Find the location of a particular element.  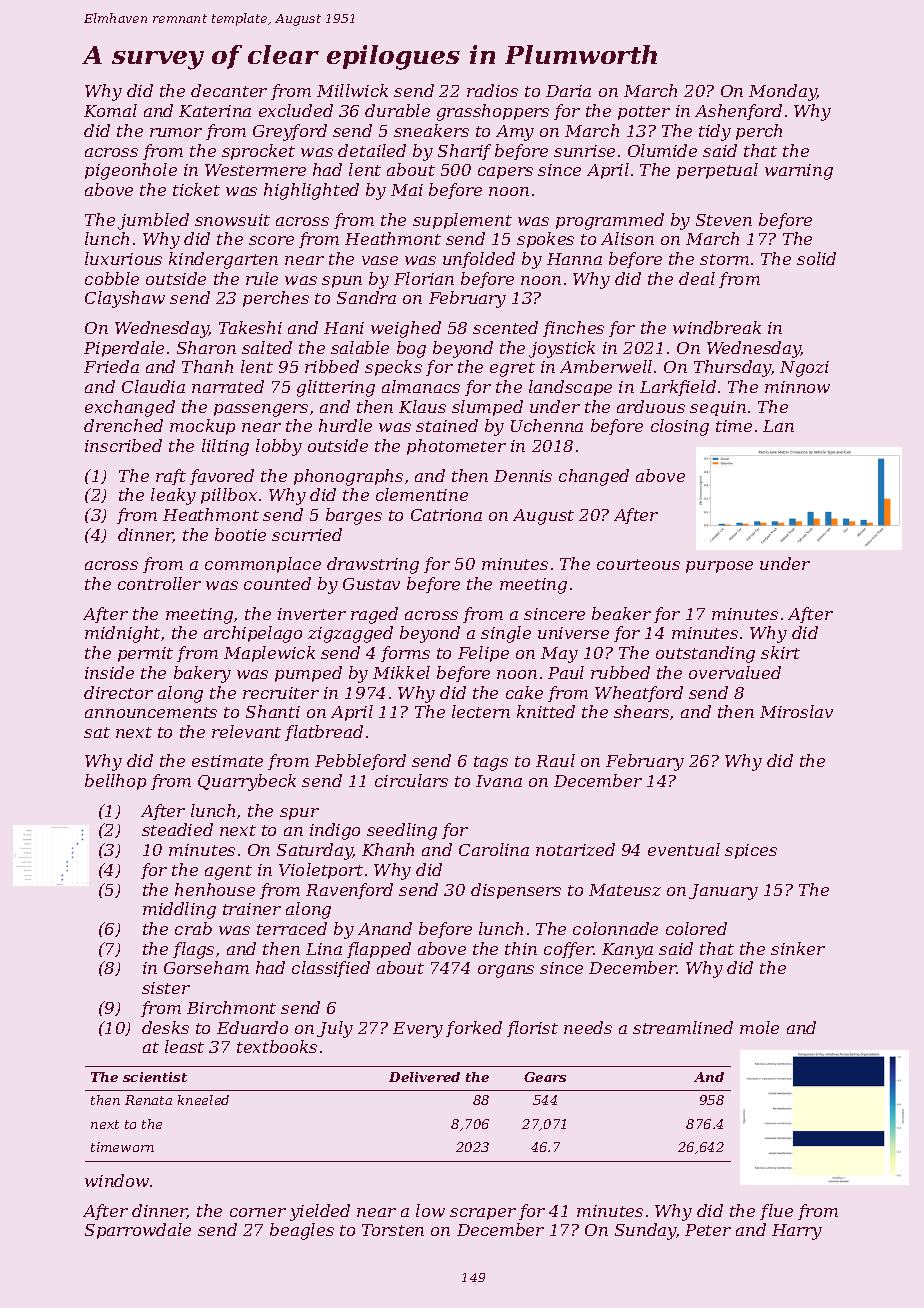

Ashenford is located at coordinates (738, 112).
